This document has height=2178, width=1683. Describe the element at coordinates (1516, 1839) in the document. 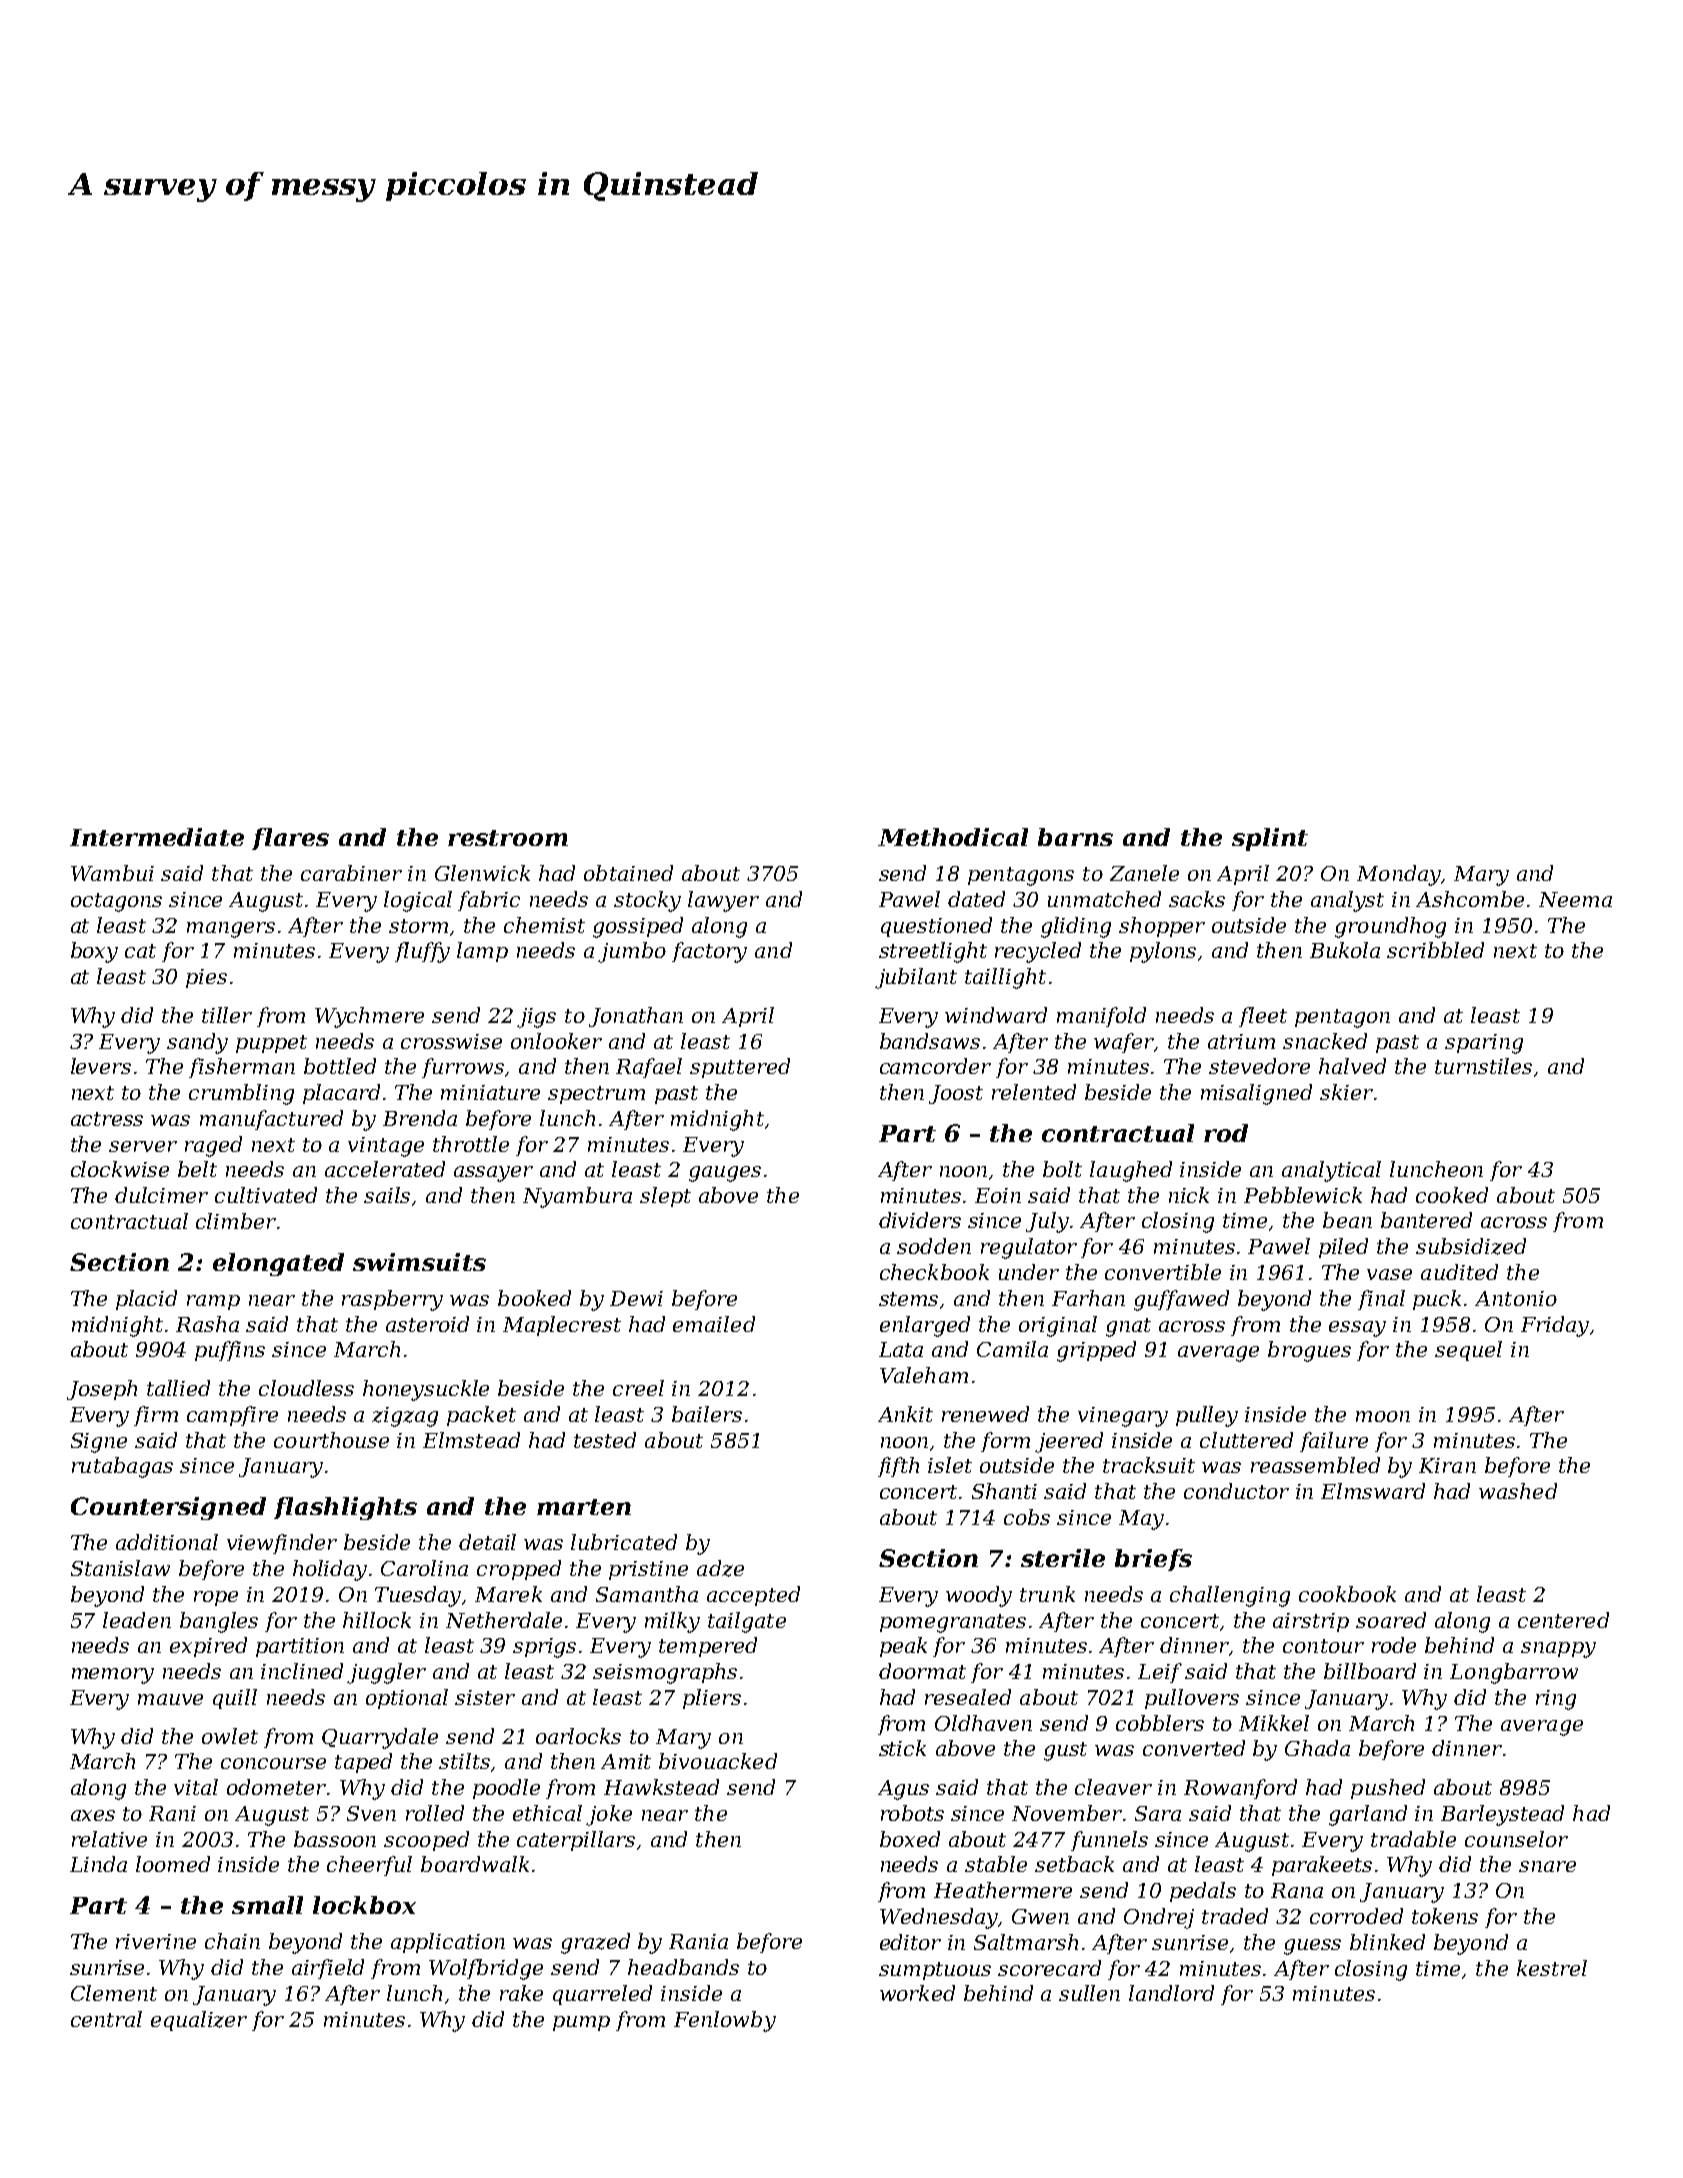

I see `counselor` at that location.
